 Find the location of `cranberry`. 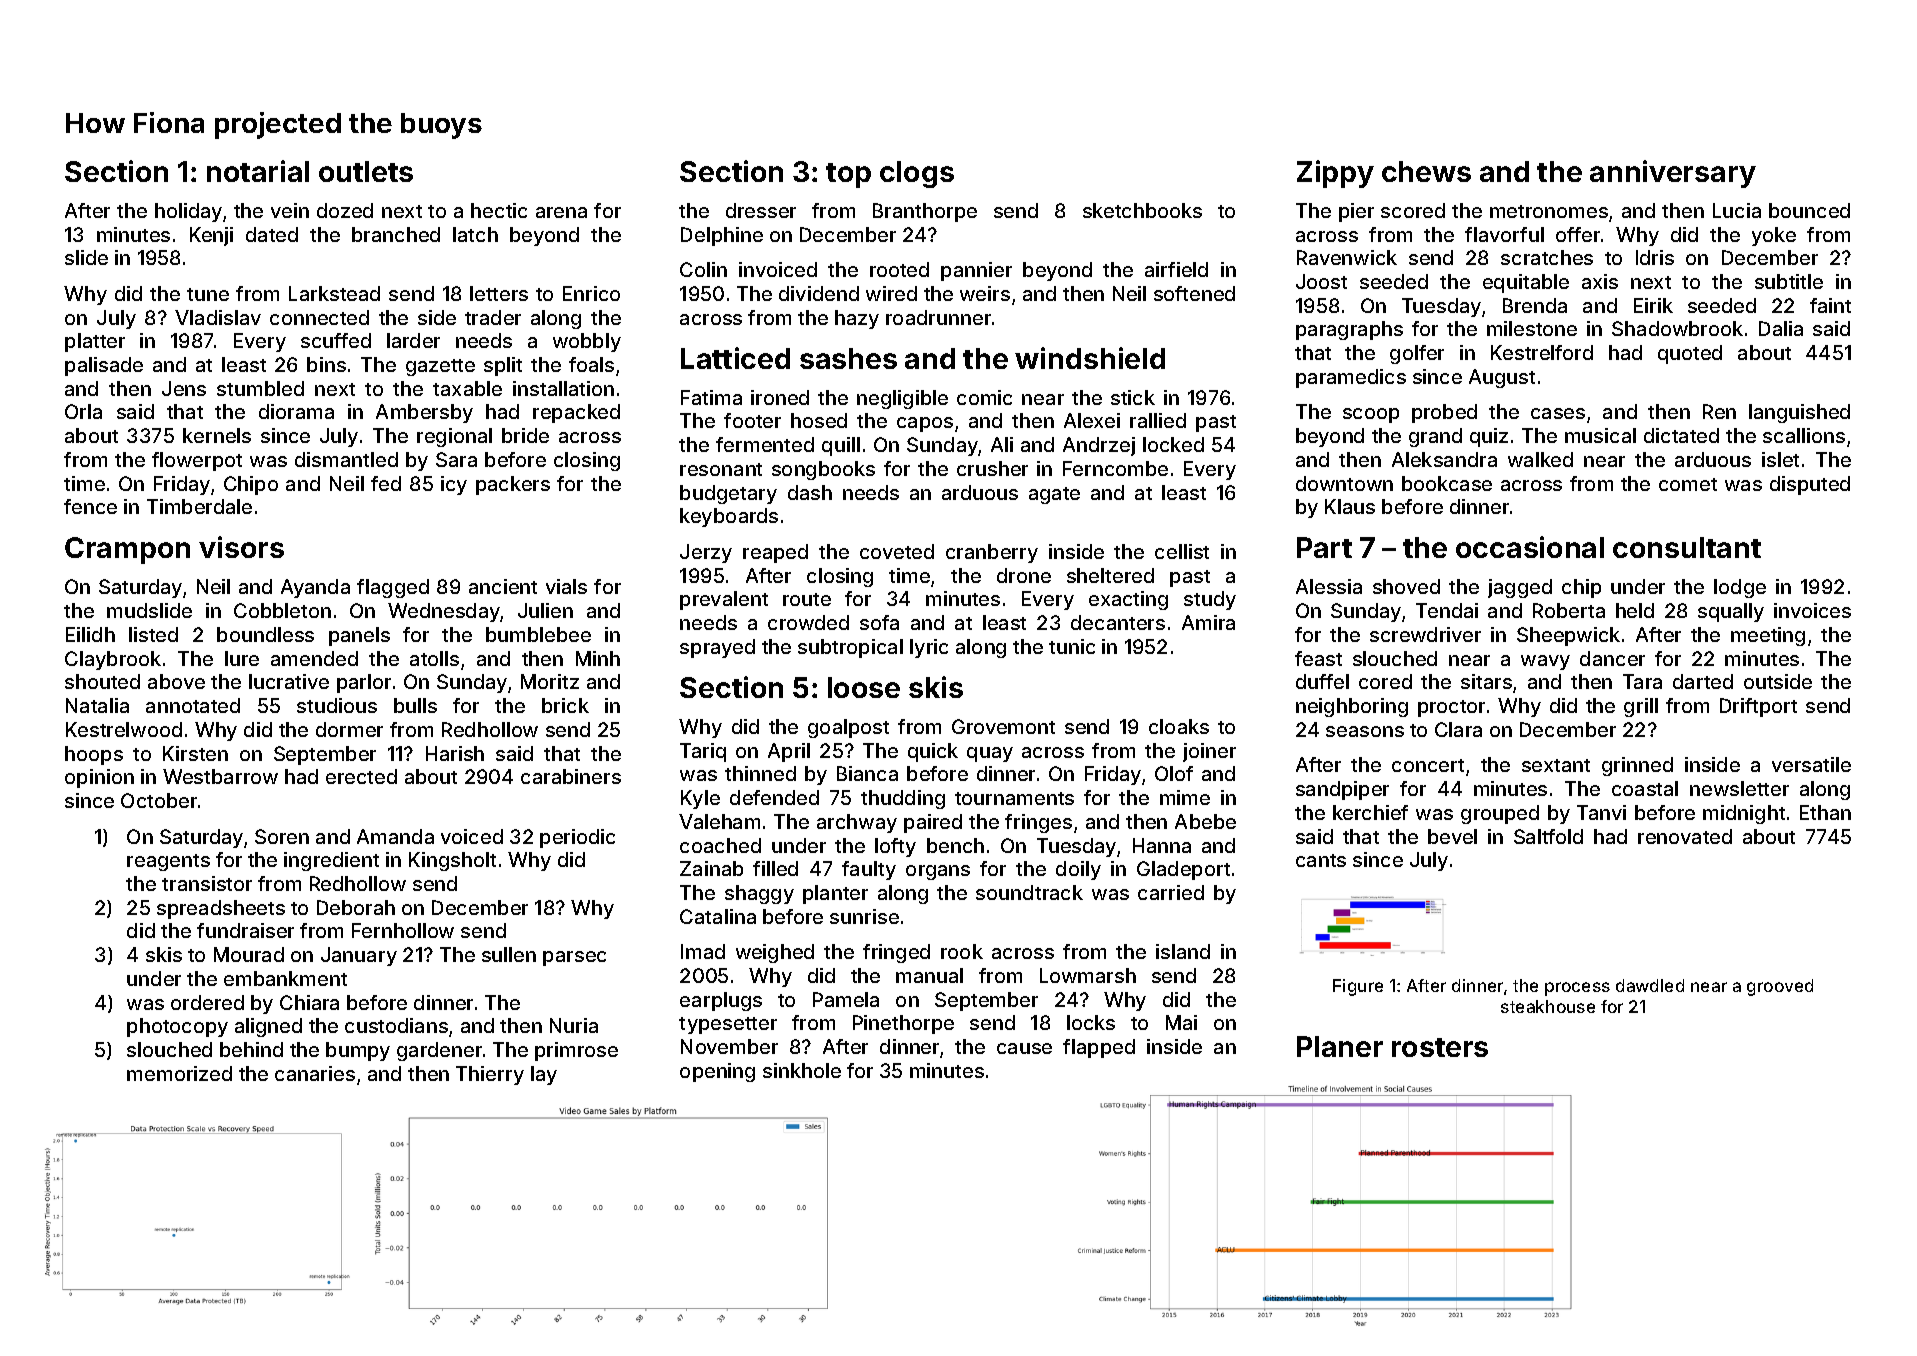

cranberry is located at coordinates (992, 553).
